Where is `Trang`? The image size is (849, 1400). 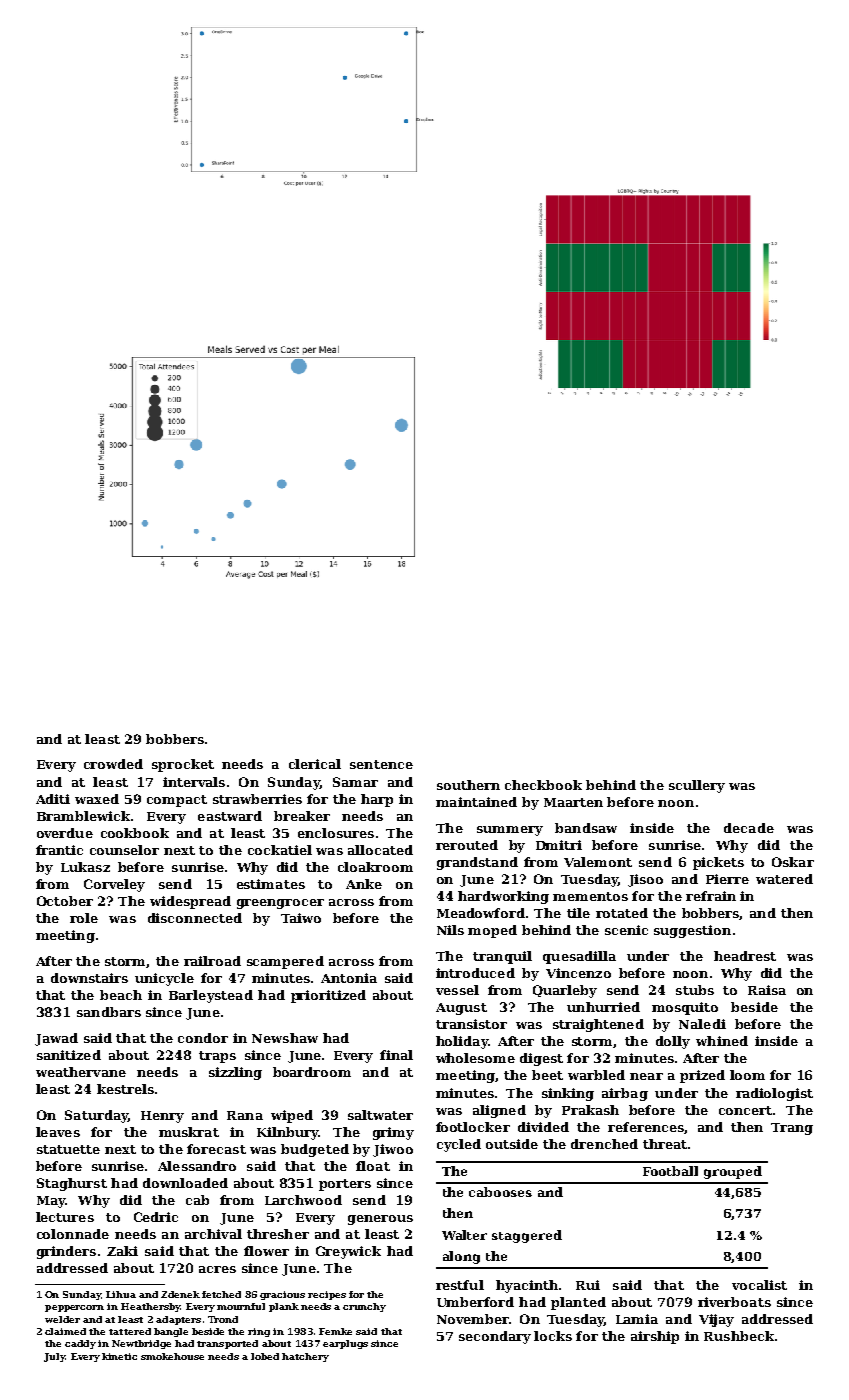
Trang is located at coordinates (792, 1129).
